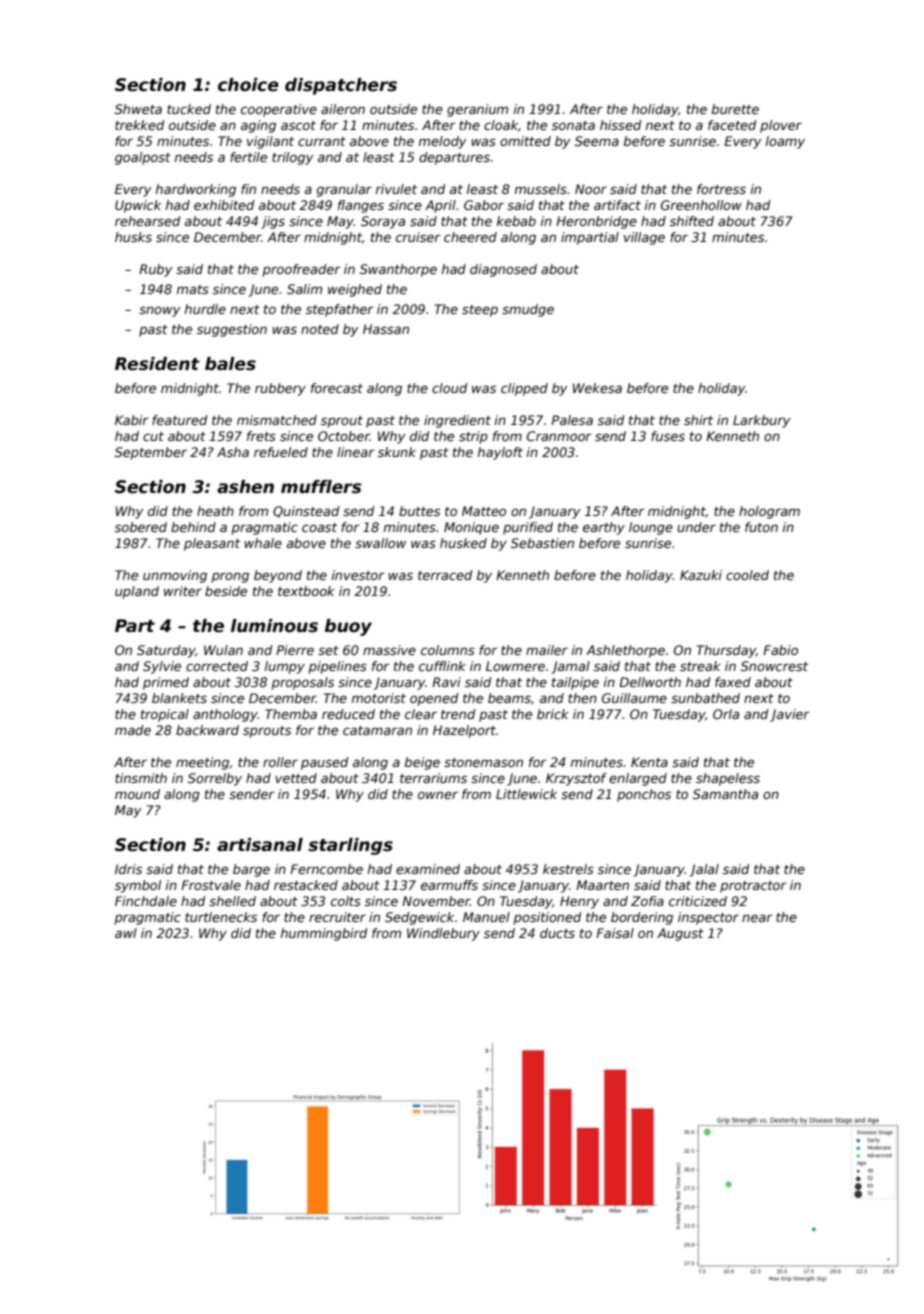 The width and height of the screenshot is (924, 1314). Describe the element at coordinates (193, 289) in the screenshot. I see `mats` at that location.
